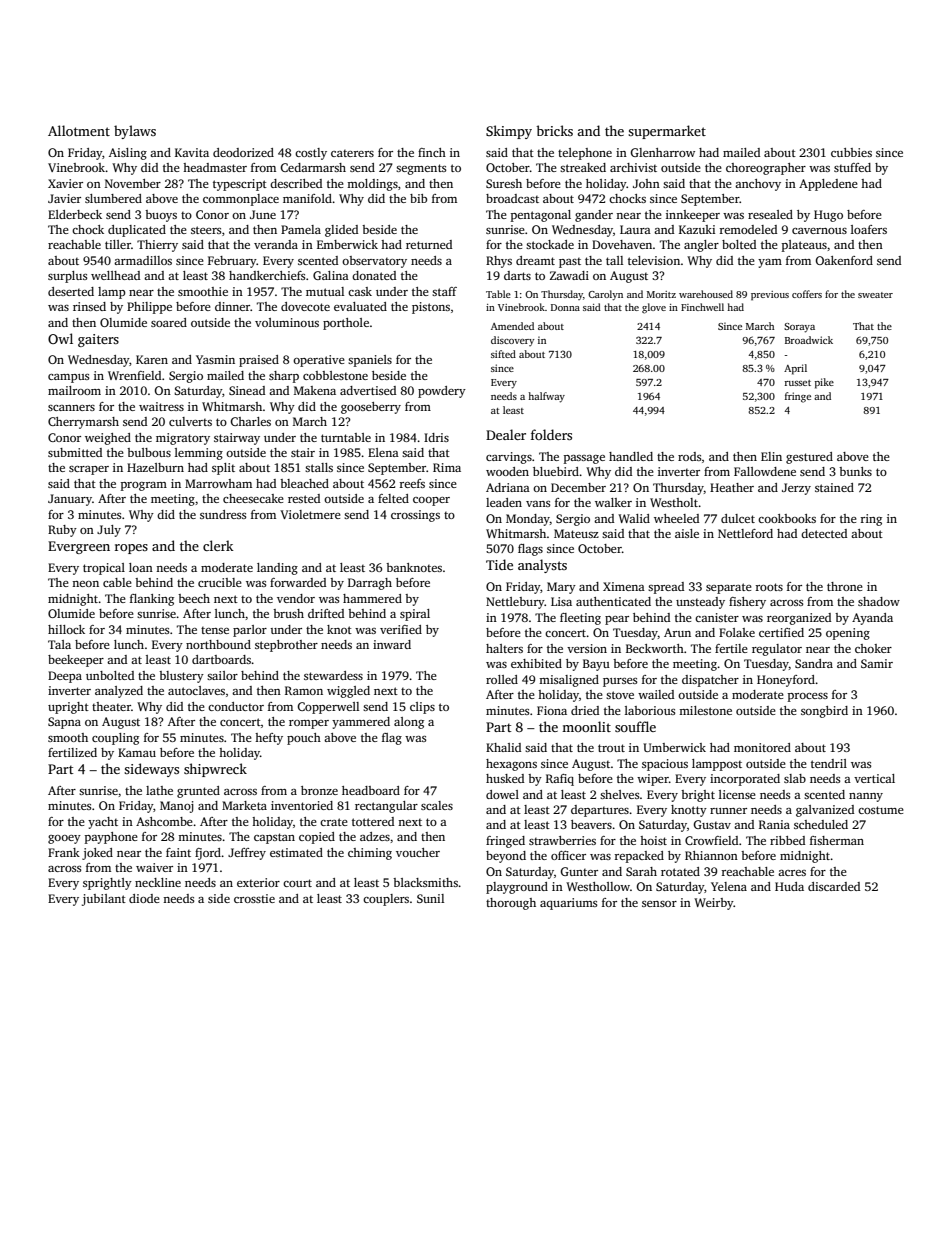  Describe the element at coordinates (65, 183) in the screenshot. I see `Xavier` at that location.
